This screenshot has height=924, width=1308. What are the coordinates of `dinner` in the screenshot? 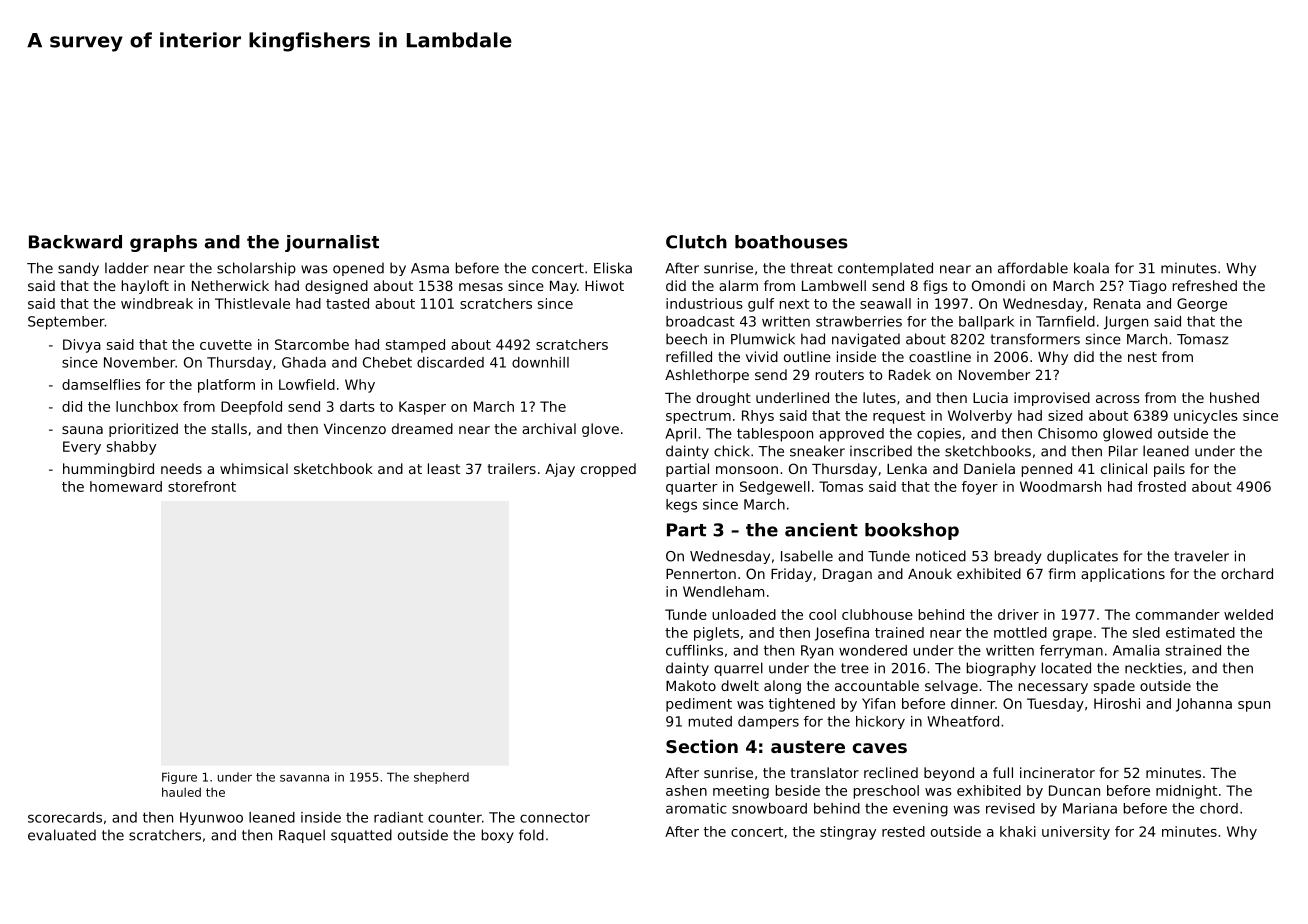 It's located at (973, 703).
